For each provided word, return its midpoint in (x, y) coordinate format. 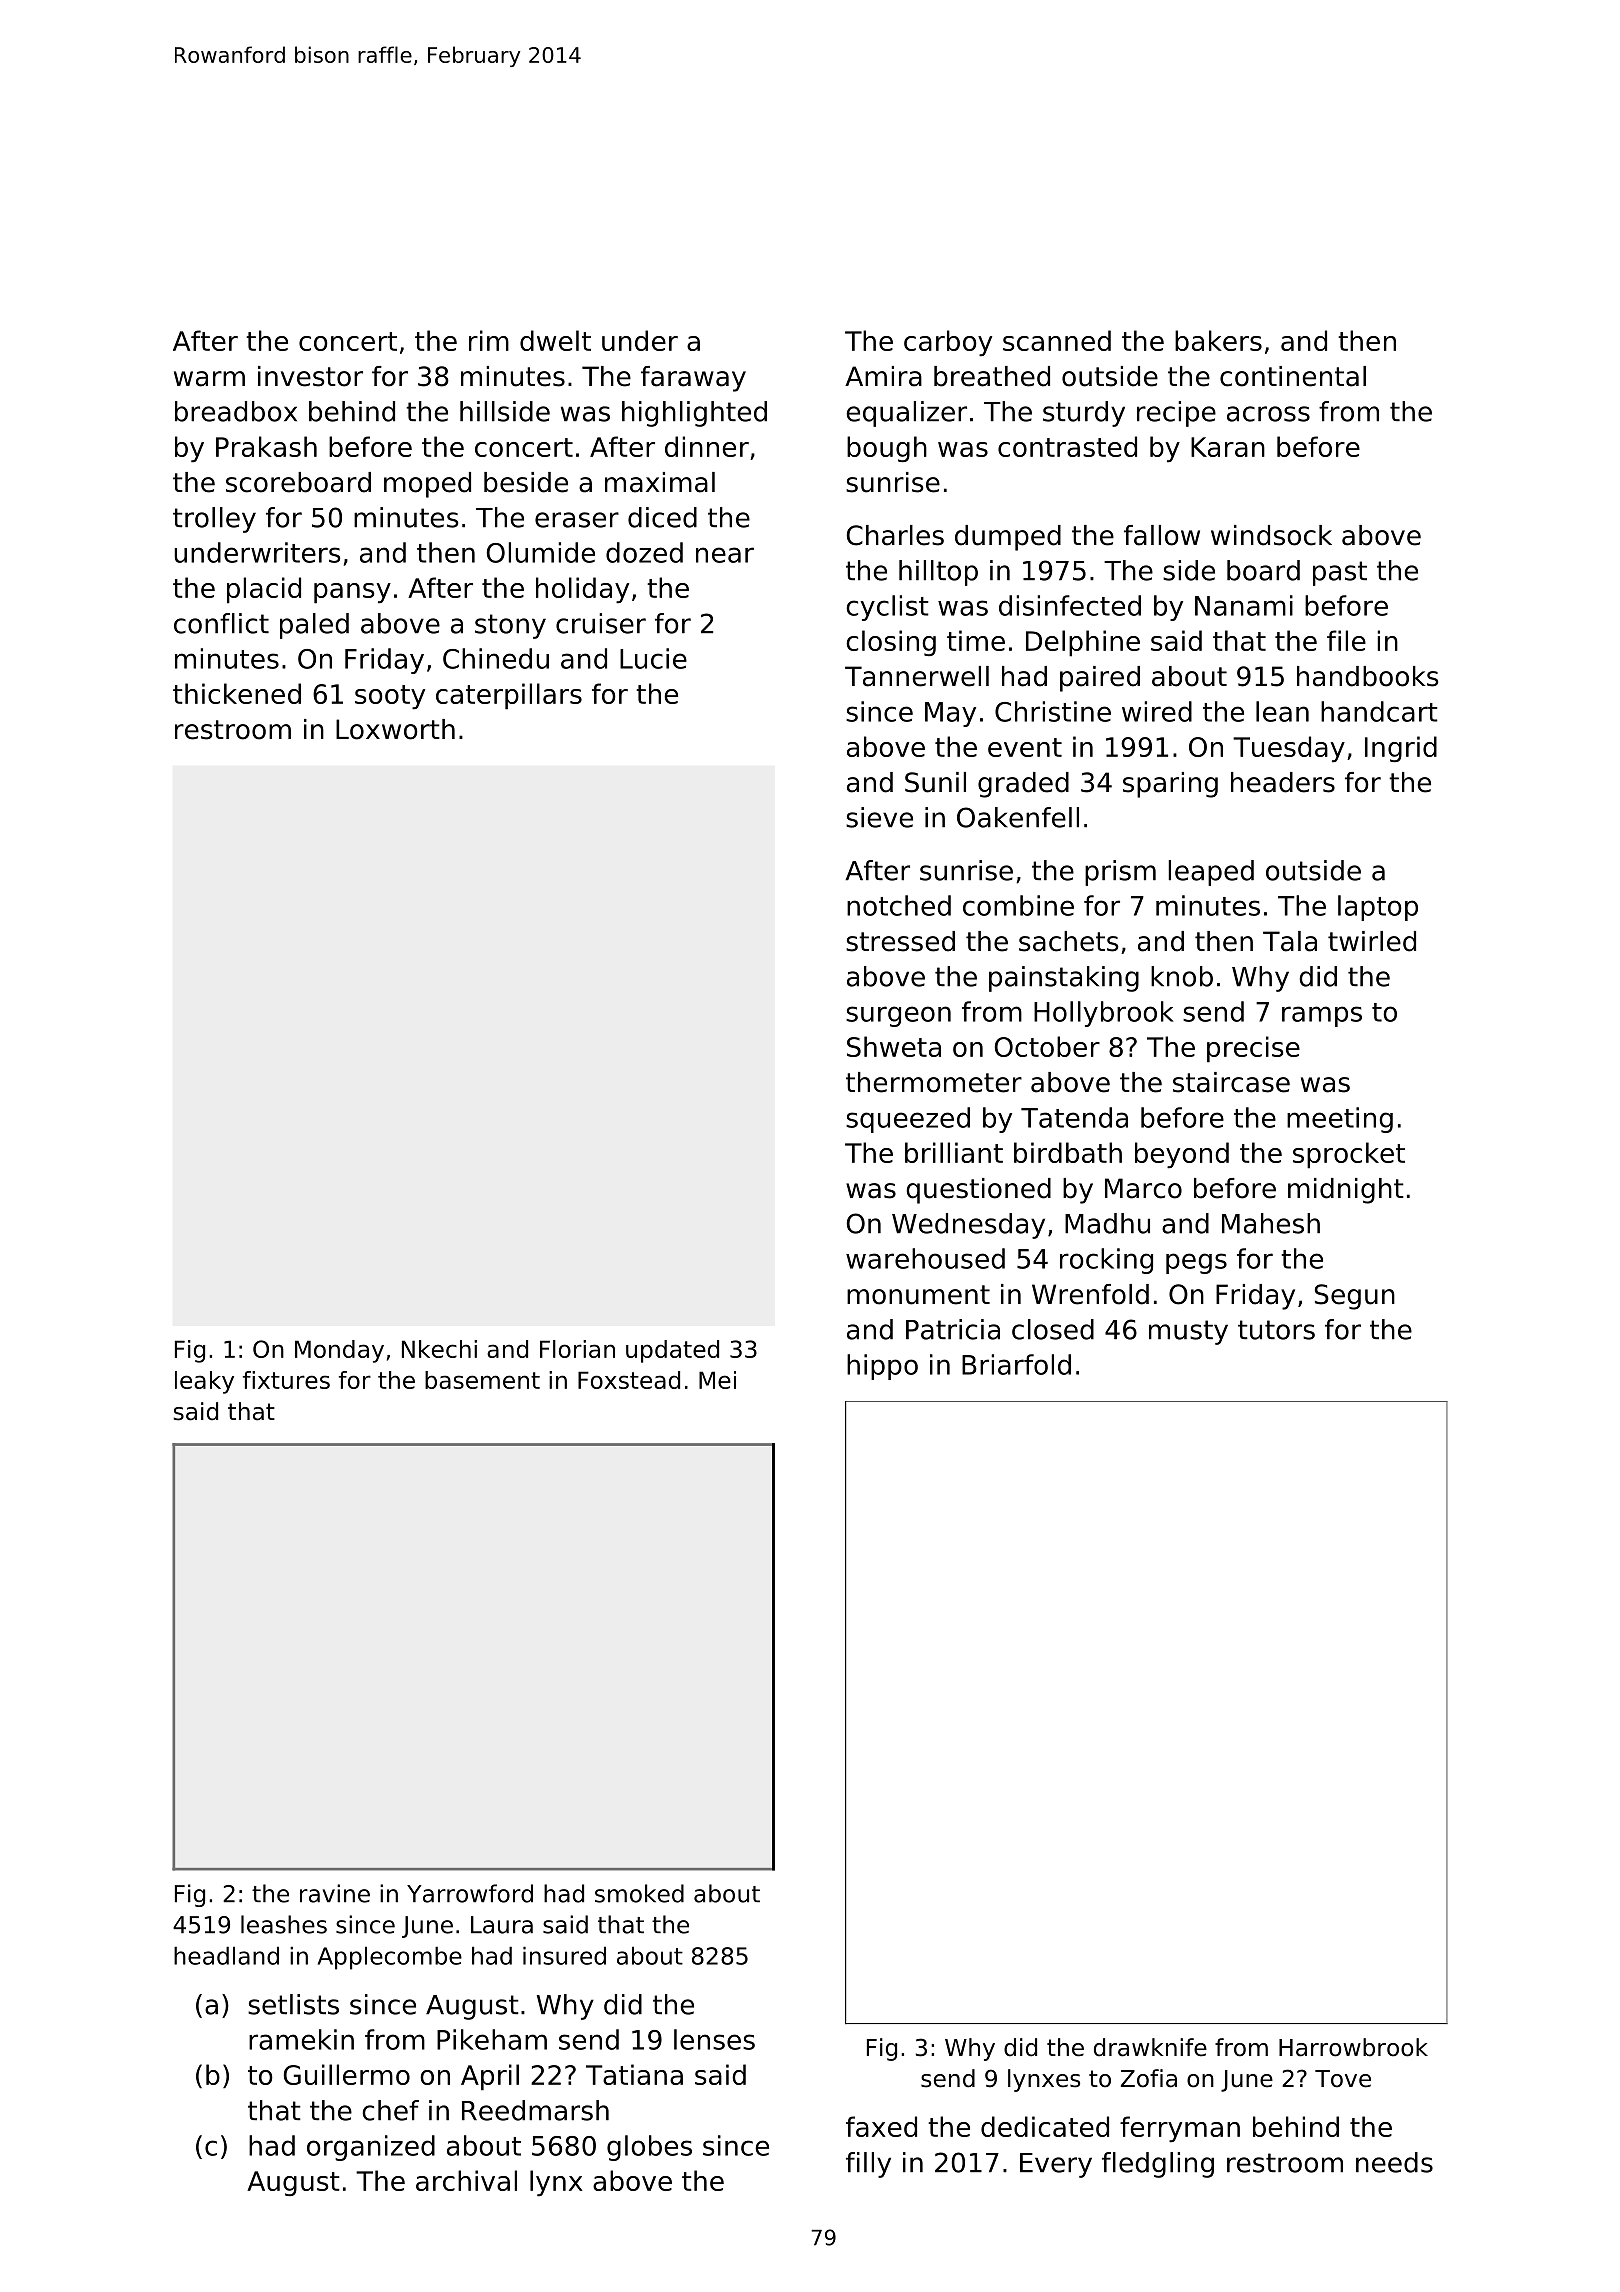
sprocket (1349, 1155)
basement (482, 1380)
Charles (895, 535)
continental (1293, 376)
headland (226, 1955)
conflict (221, 623)
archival (466, 2180)
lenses (714, 2039)
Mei (717, 1380)
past (1340, 573)
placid (264, 590)
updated (672, 1351)
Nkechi (439, 1349)
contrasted (1067, 446)
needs (1394, 2162)
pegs (1196, 1263)
